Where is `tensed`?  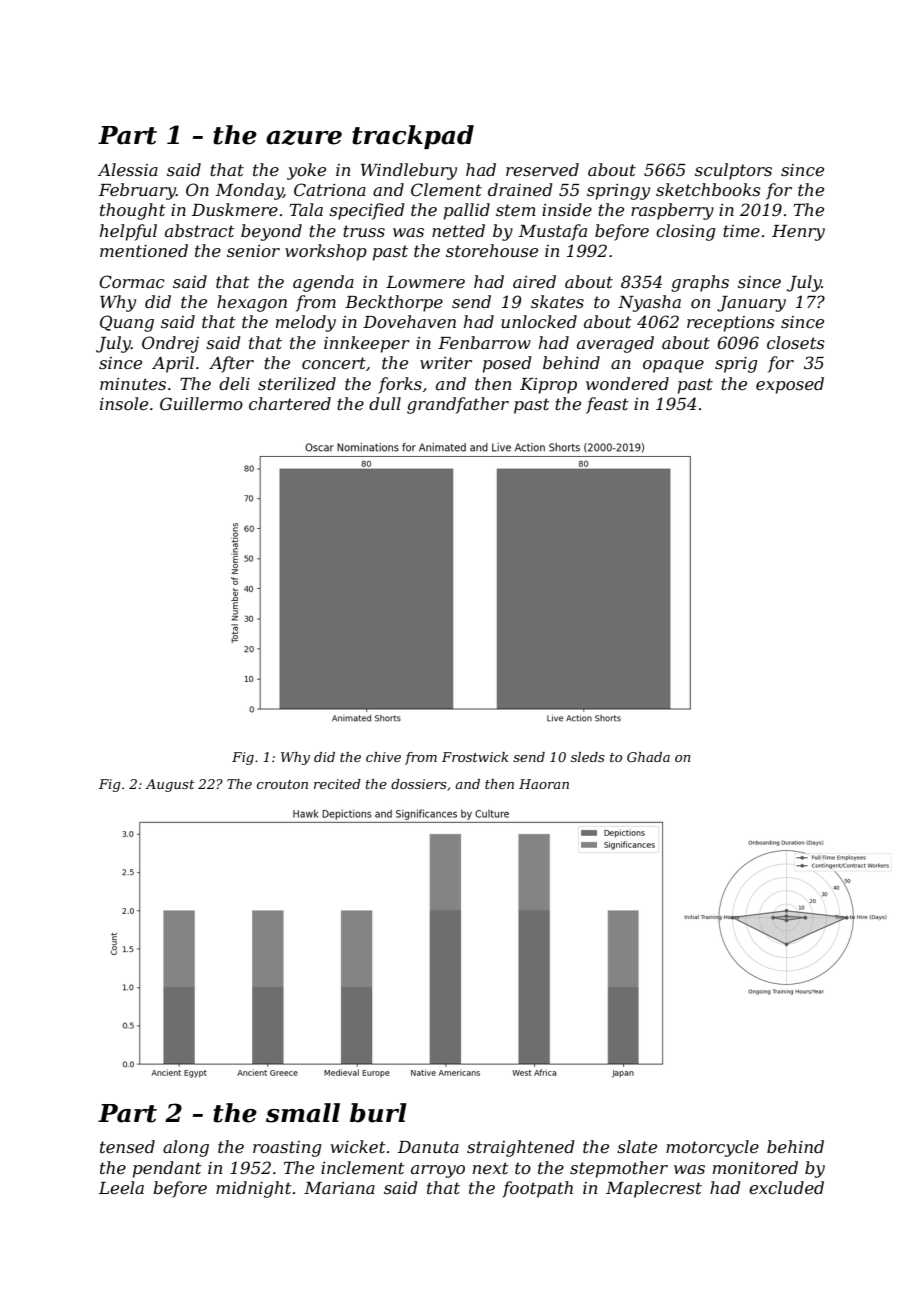
tensed is located at coordinates (127, 1146).
